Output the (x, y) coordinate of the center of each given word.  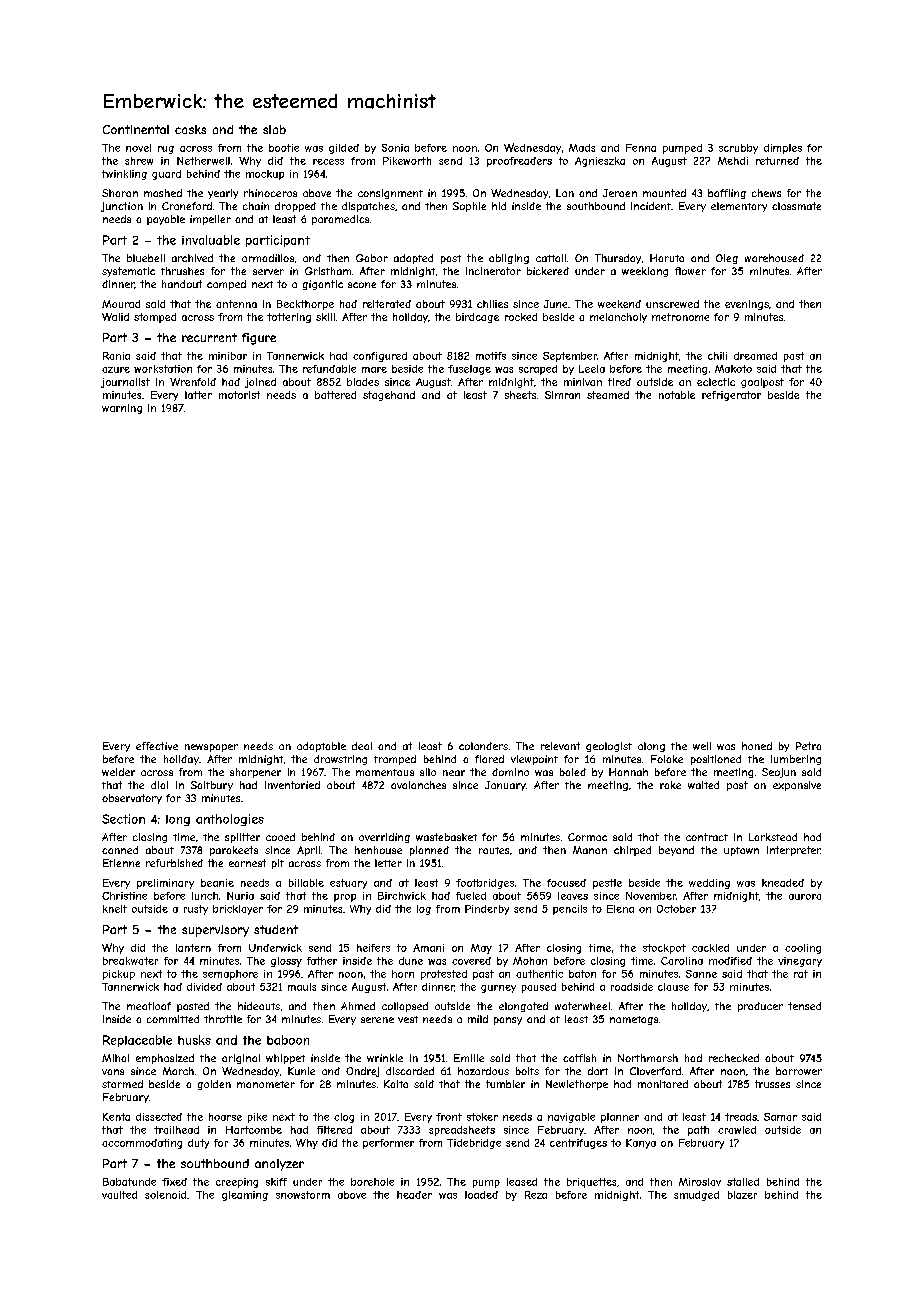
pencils (570, 910)
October (676, 909)
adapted (413, 259)
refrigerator (731, 396)
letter (388, 863)
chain (256, 206)
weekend (619, 304)
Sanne (701, 974)
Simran (562, 395)
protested (444, 975)
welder (118, 772)
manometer (266, 1084)
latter (198, 395)
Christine (124, 896)
